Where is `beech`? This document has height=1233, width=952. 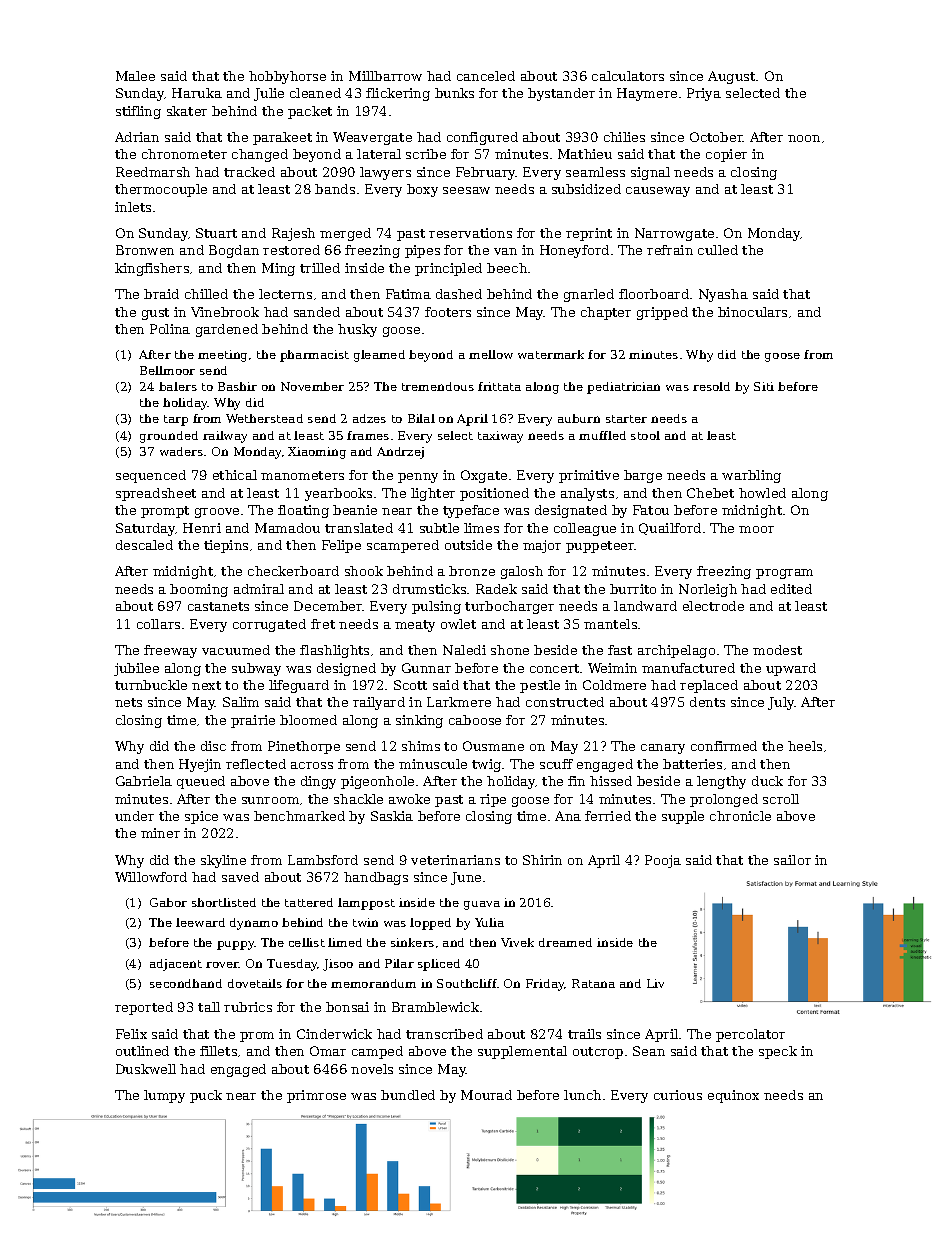 beech is located at coordinates (507, 268).
